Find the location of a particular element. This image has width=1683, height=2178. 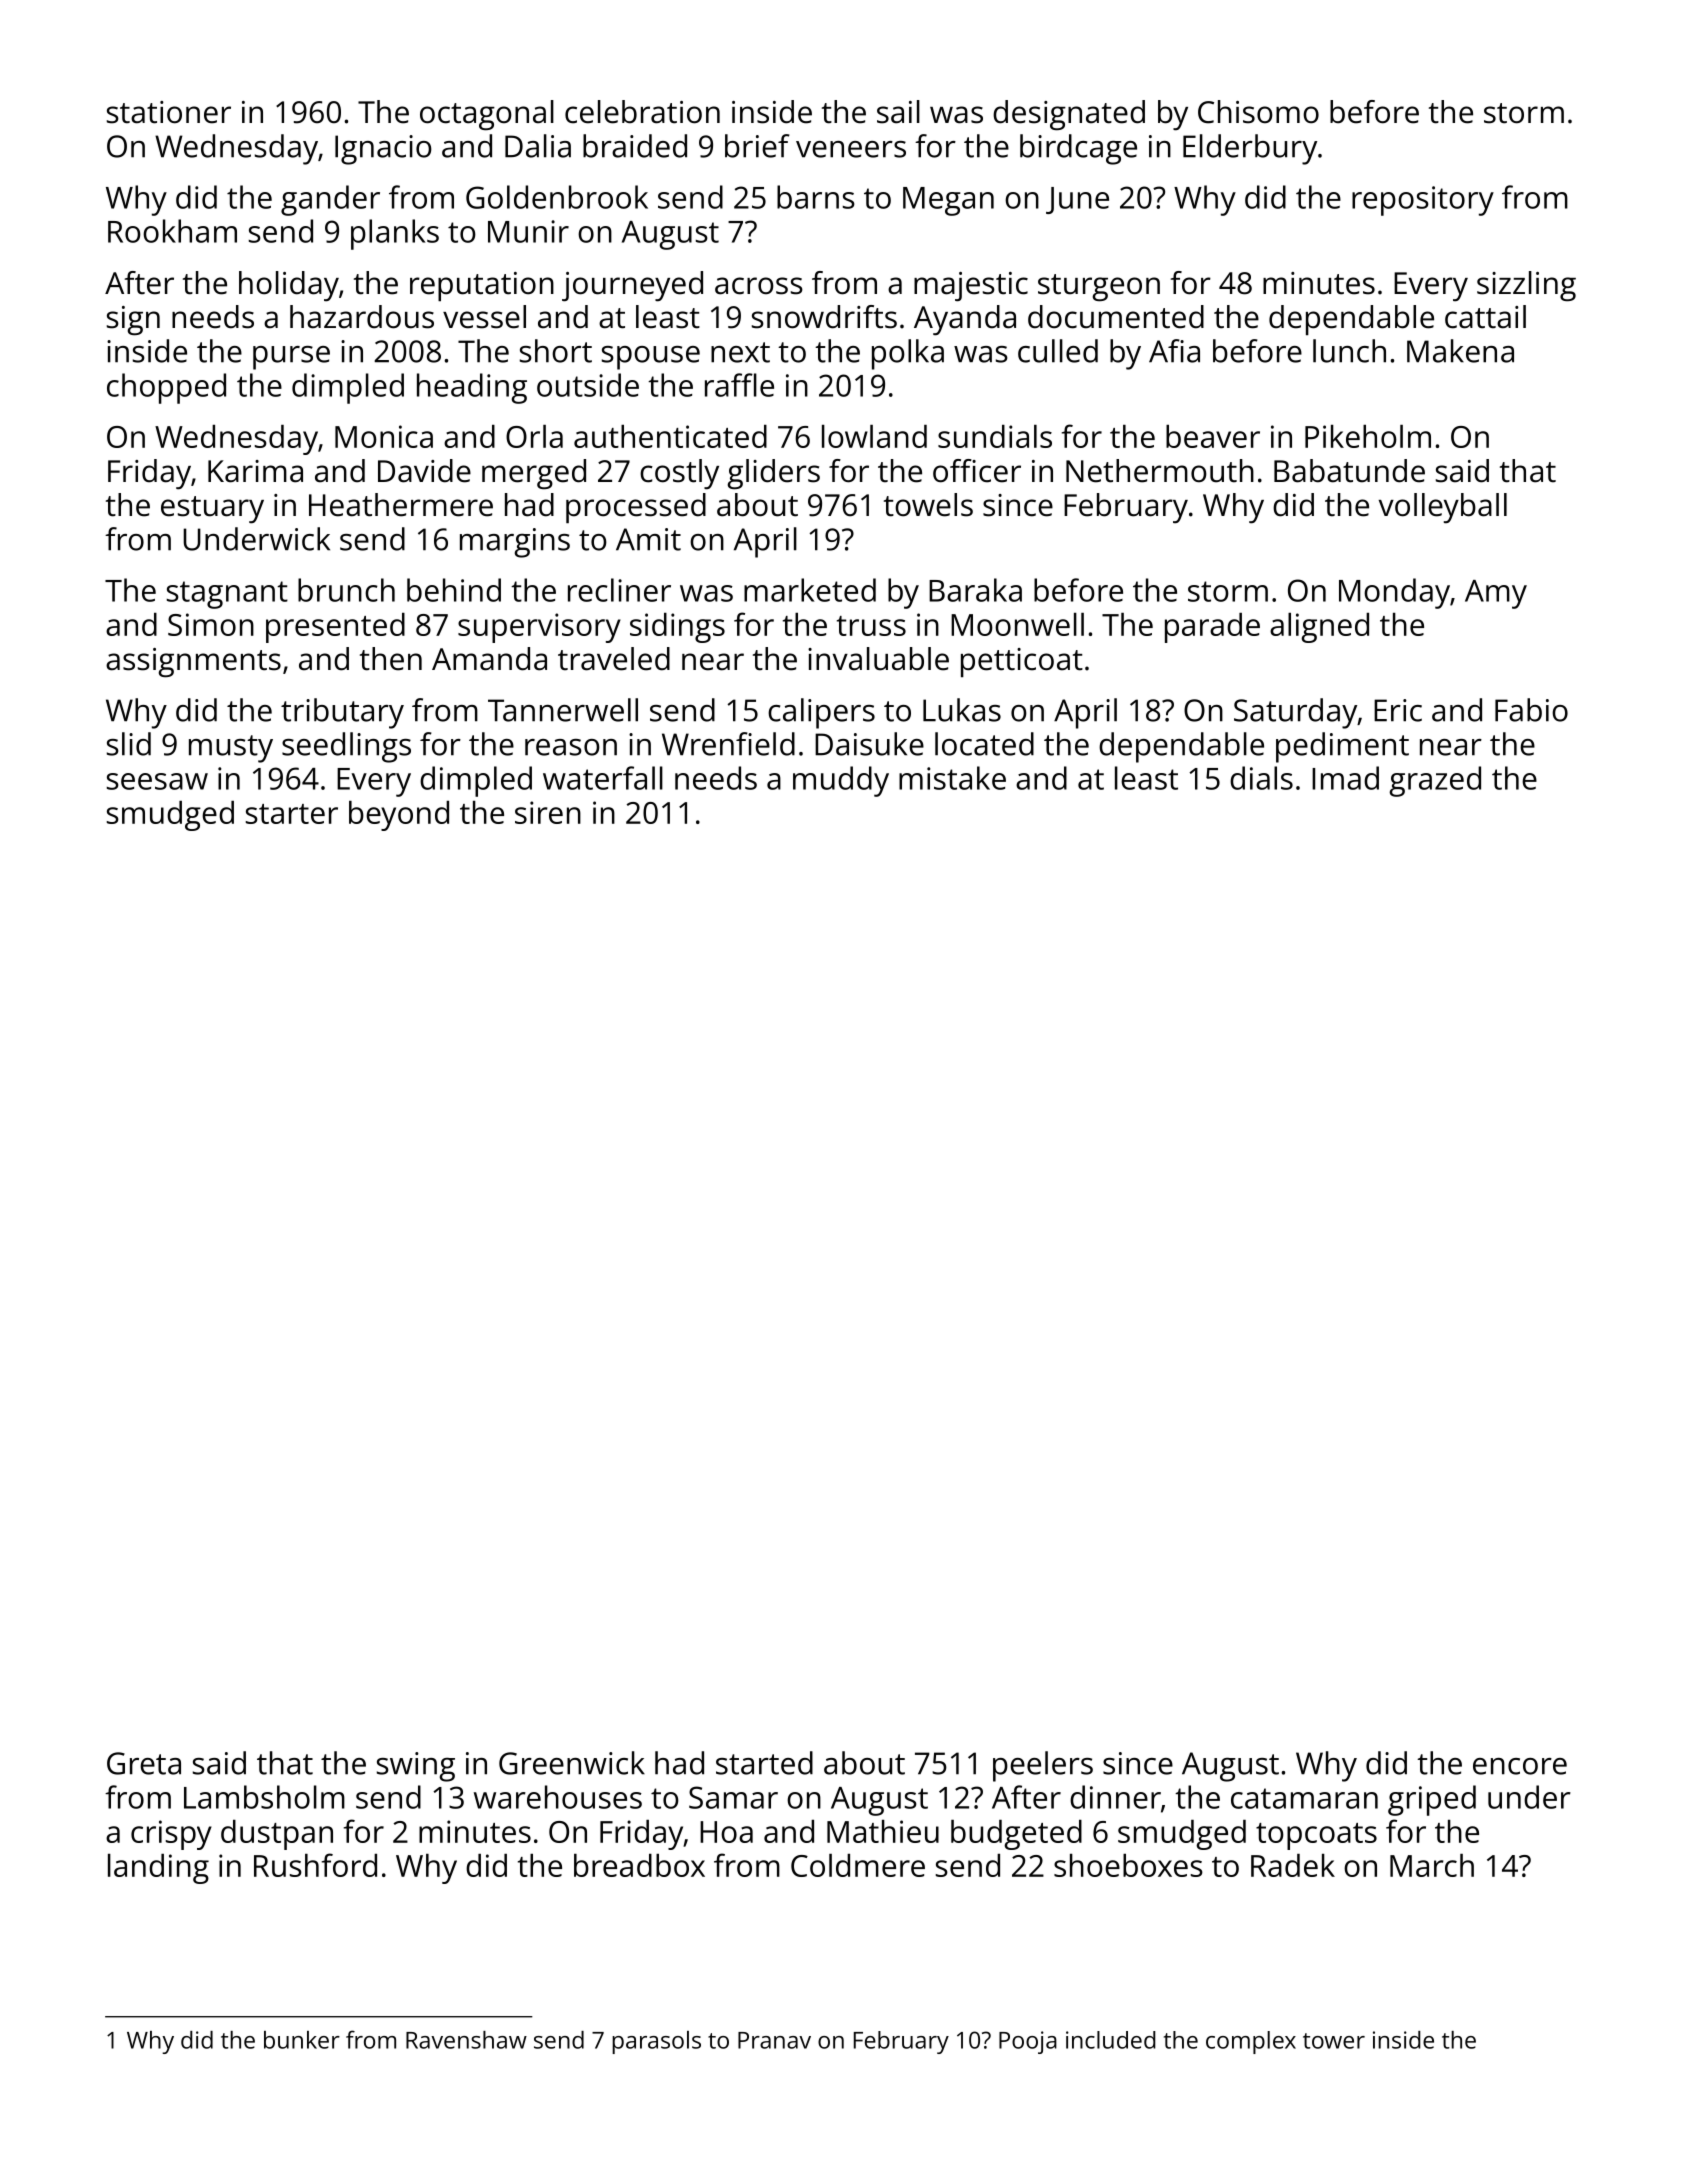

stationer is located at coordinates (169, 112).
